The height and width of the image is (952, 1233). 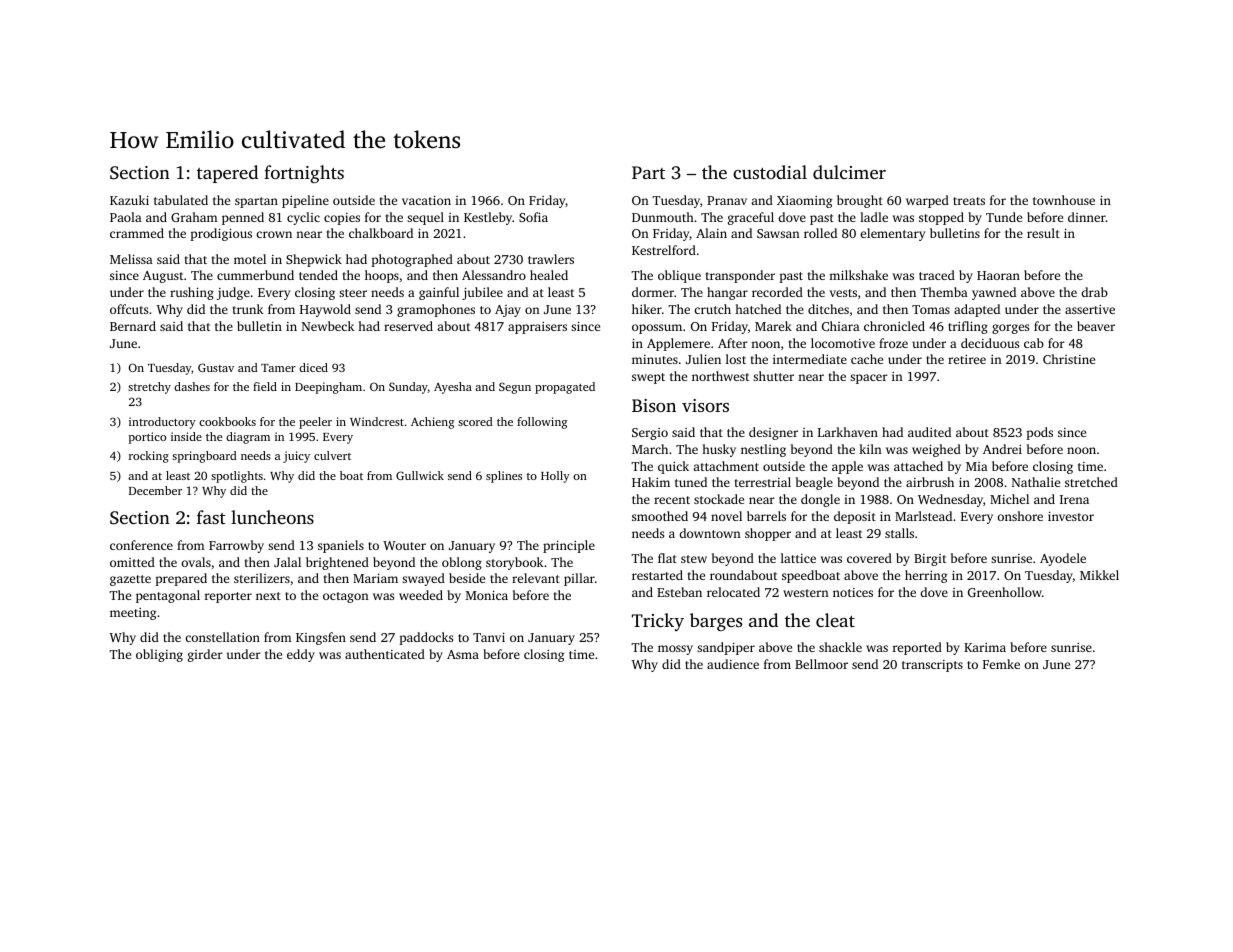 I want to click on assertive, so click(x=1090, y=309).
